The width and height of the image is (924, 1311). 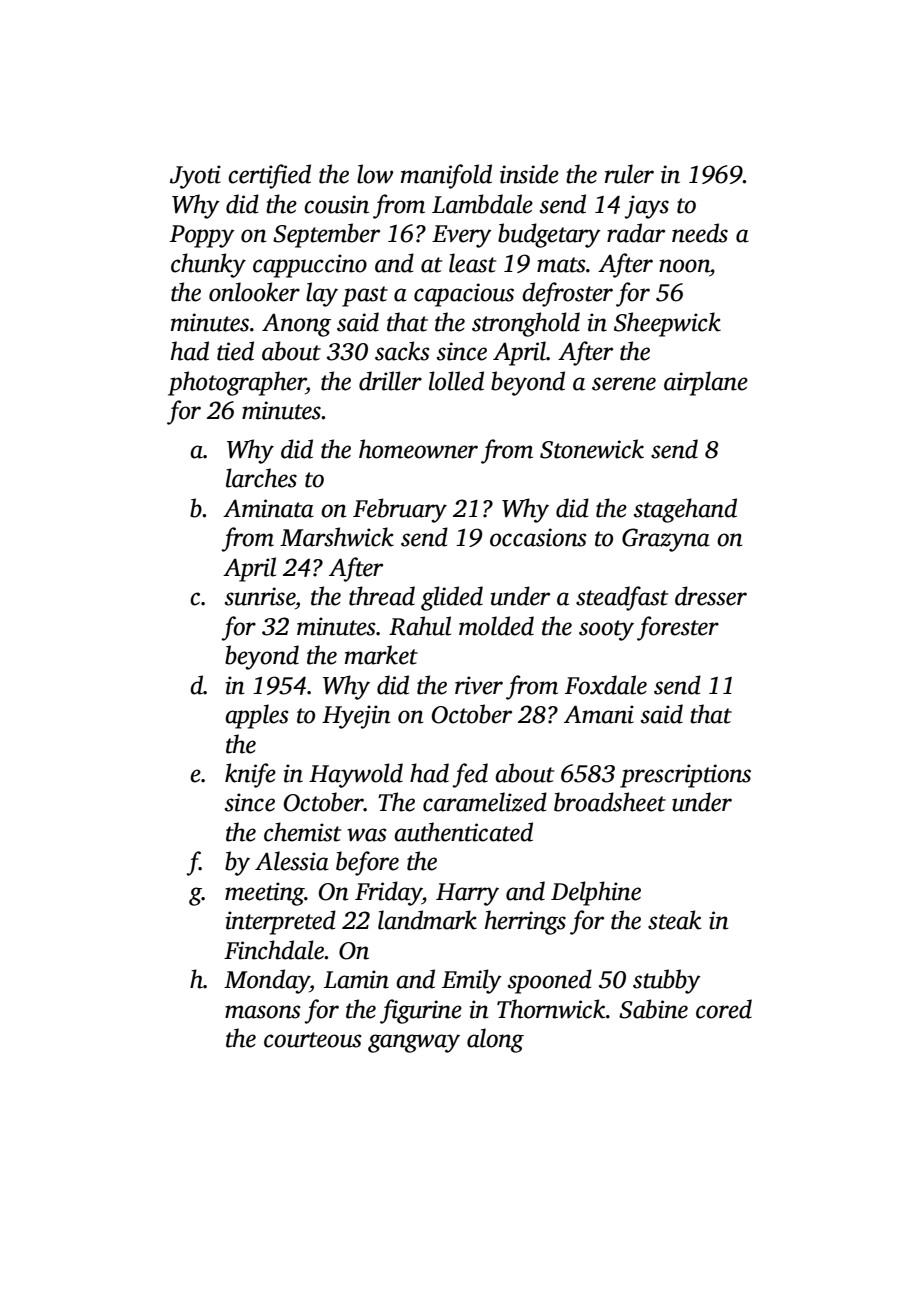 I want to click on gangway, so click(x=414, y=1043).
